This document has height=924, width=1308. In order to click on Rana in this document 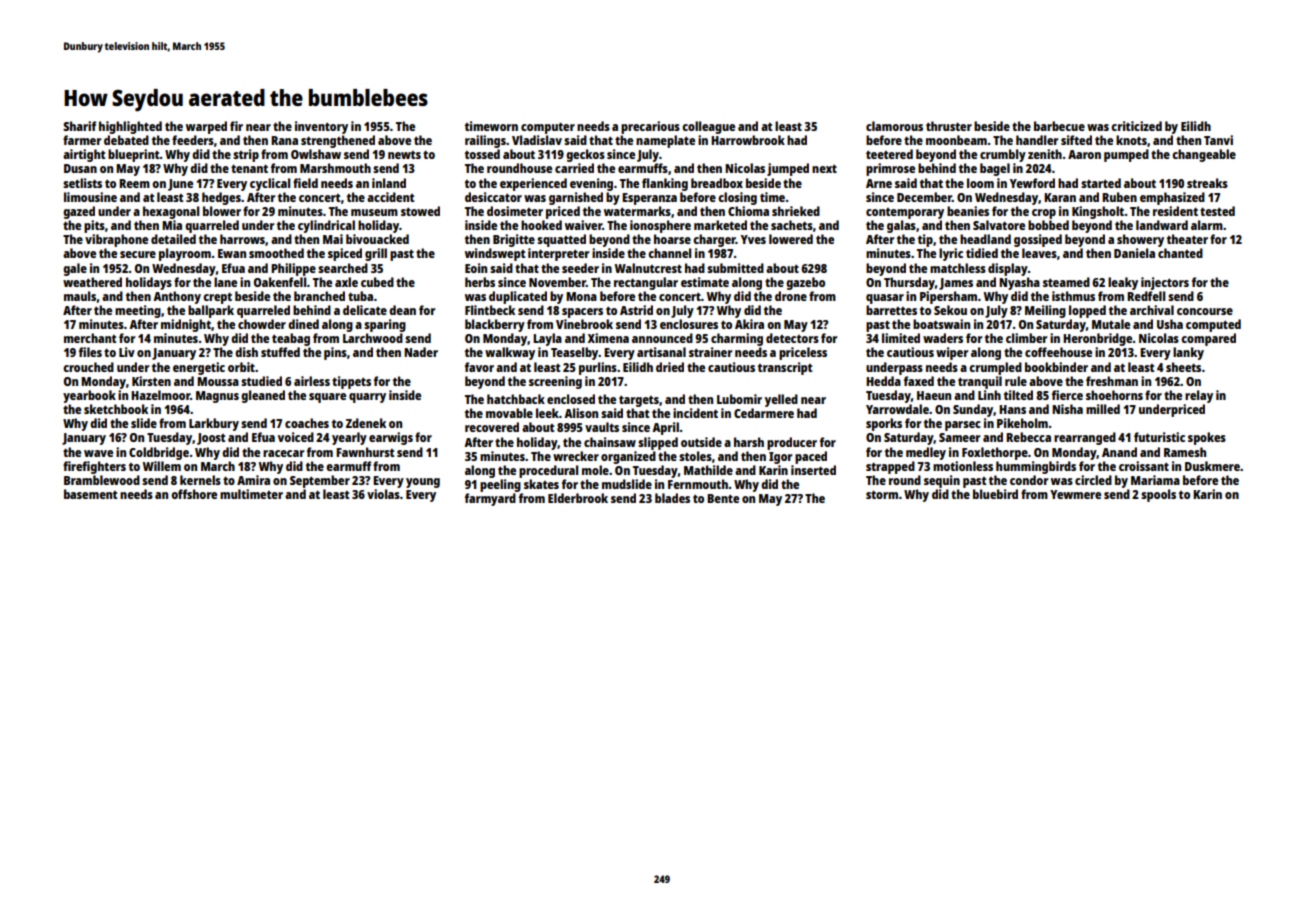, I will do `click(284, 140)`.
